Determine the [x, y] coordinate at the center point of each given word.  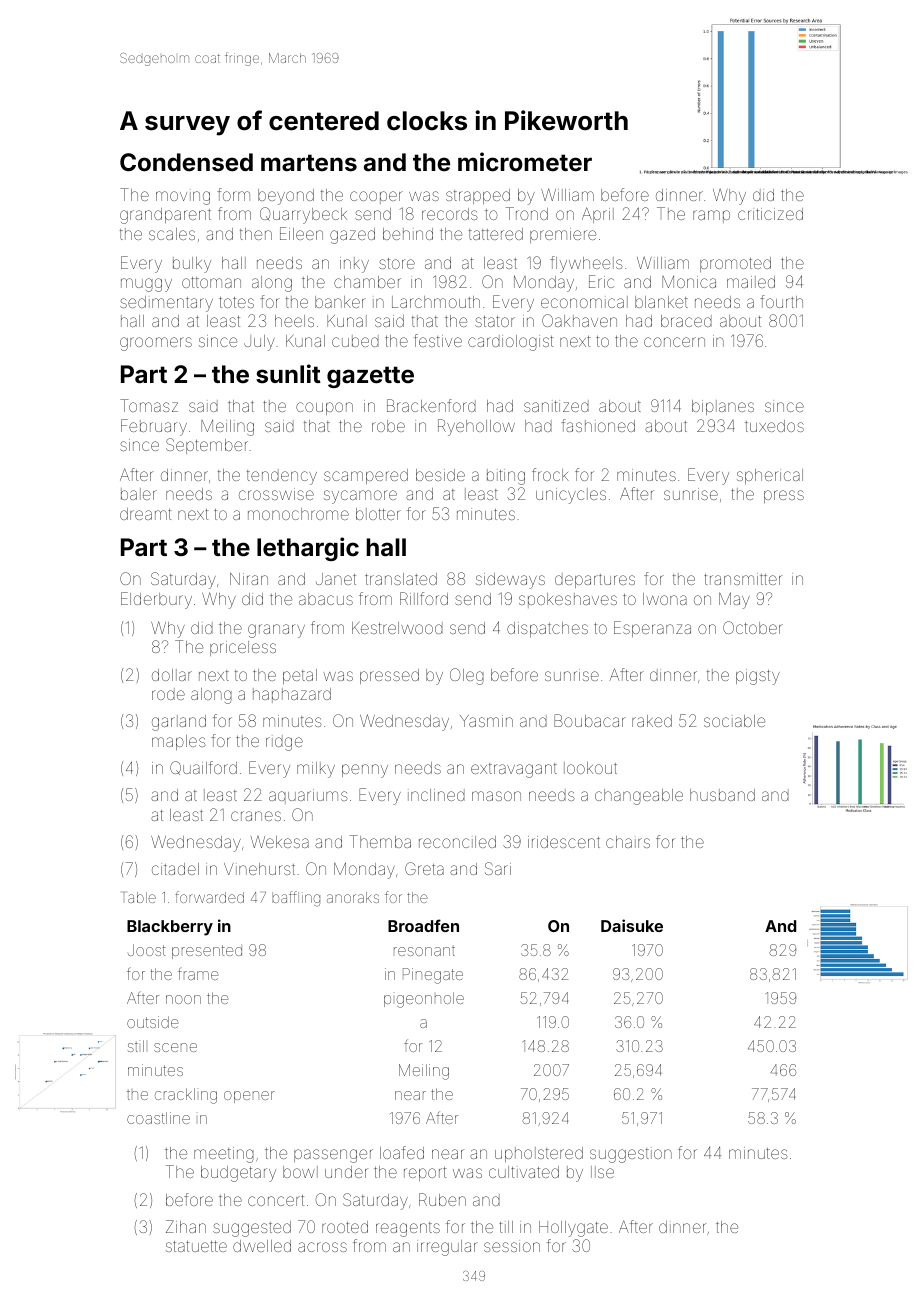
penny [365, 771]
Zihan [186, 1226]
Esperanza [652, 629]
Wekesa [280, 842]
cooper [376, 197]
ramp [711, 216]
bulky [192, 265]
